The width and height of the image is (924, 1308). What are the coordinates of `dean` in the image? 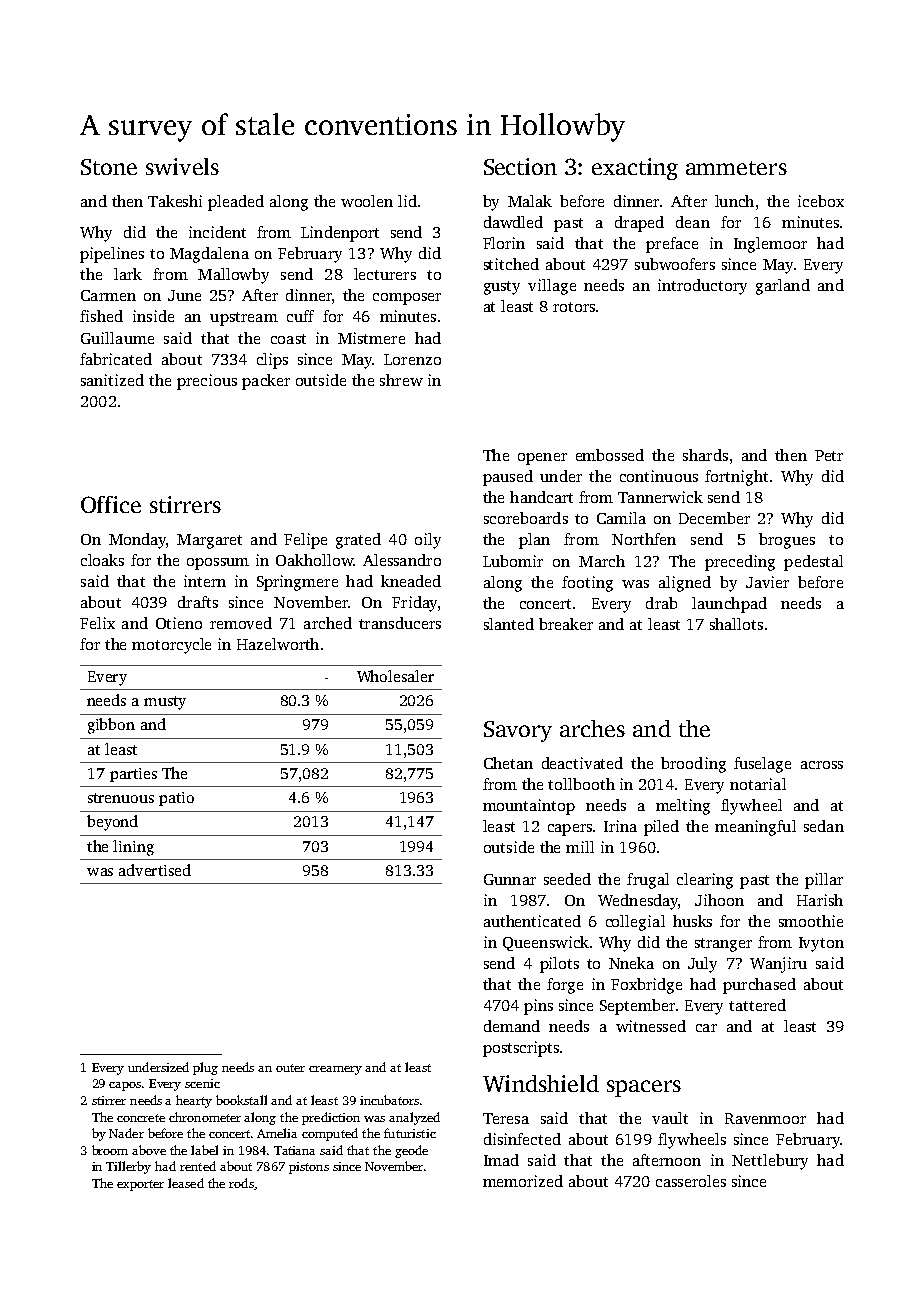 It's located at (693, 222).
